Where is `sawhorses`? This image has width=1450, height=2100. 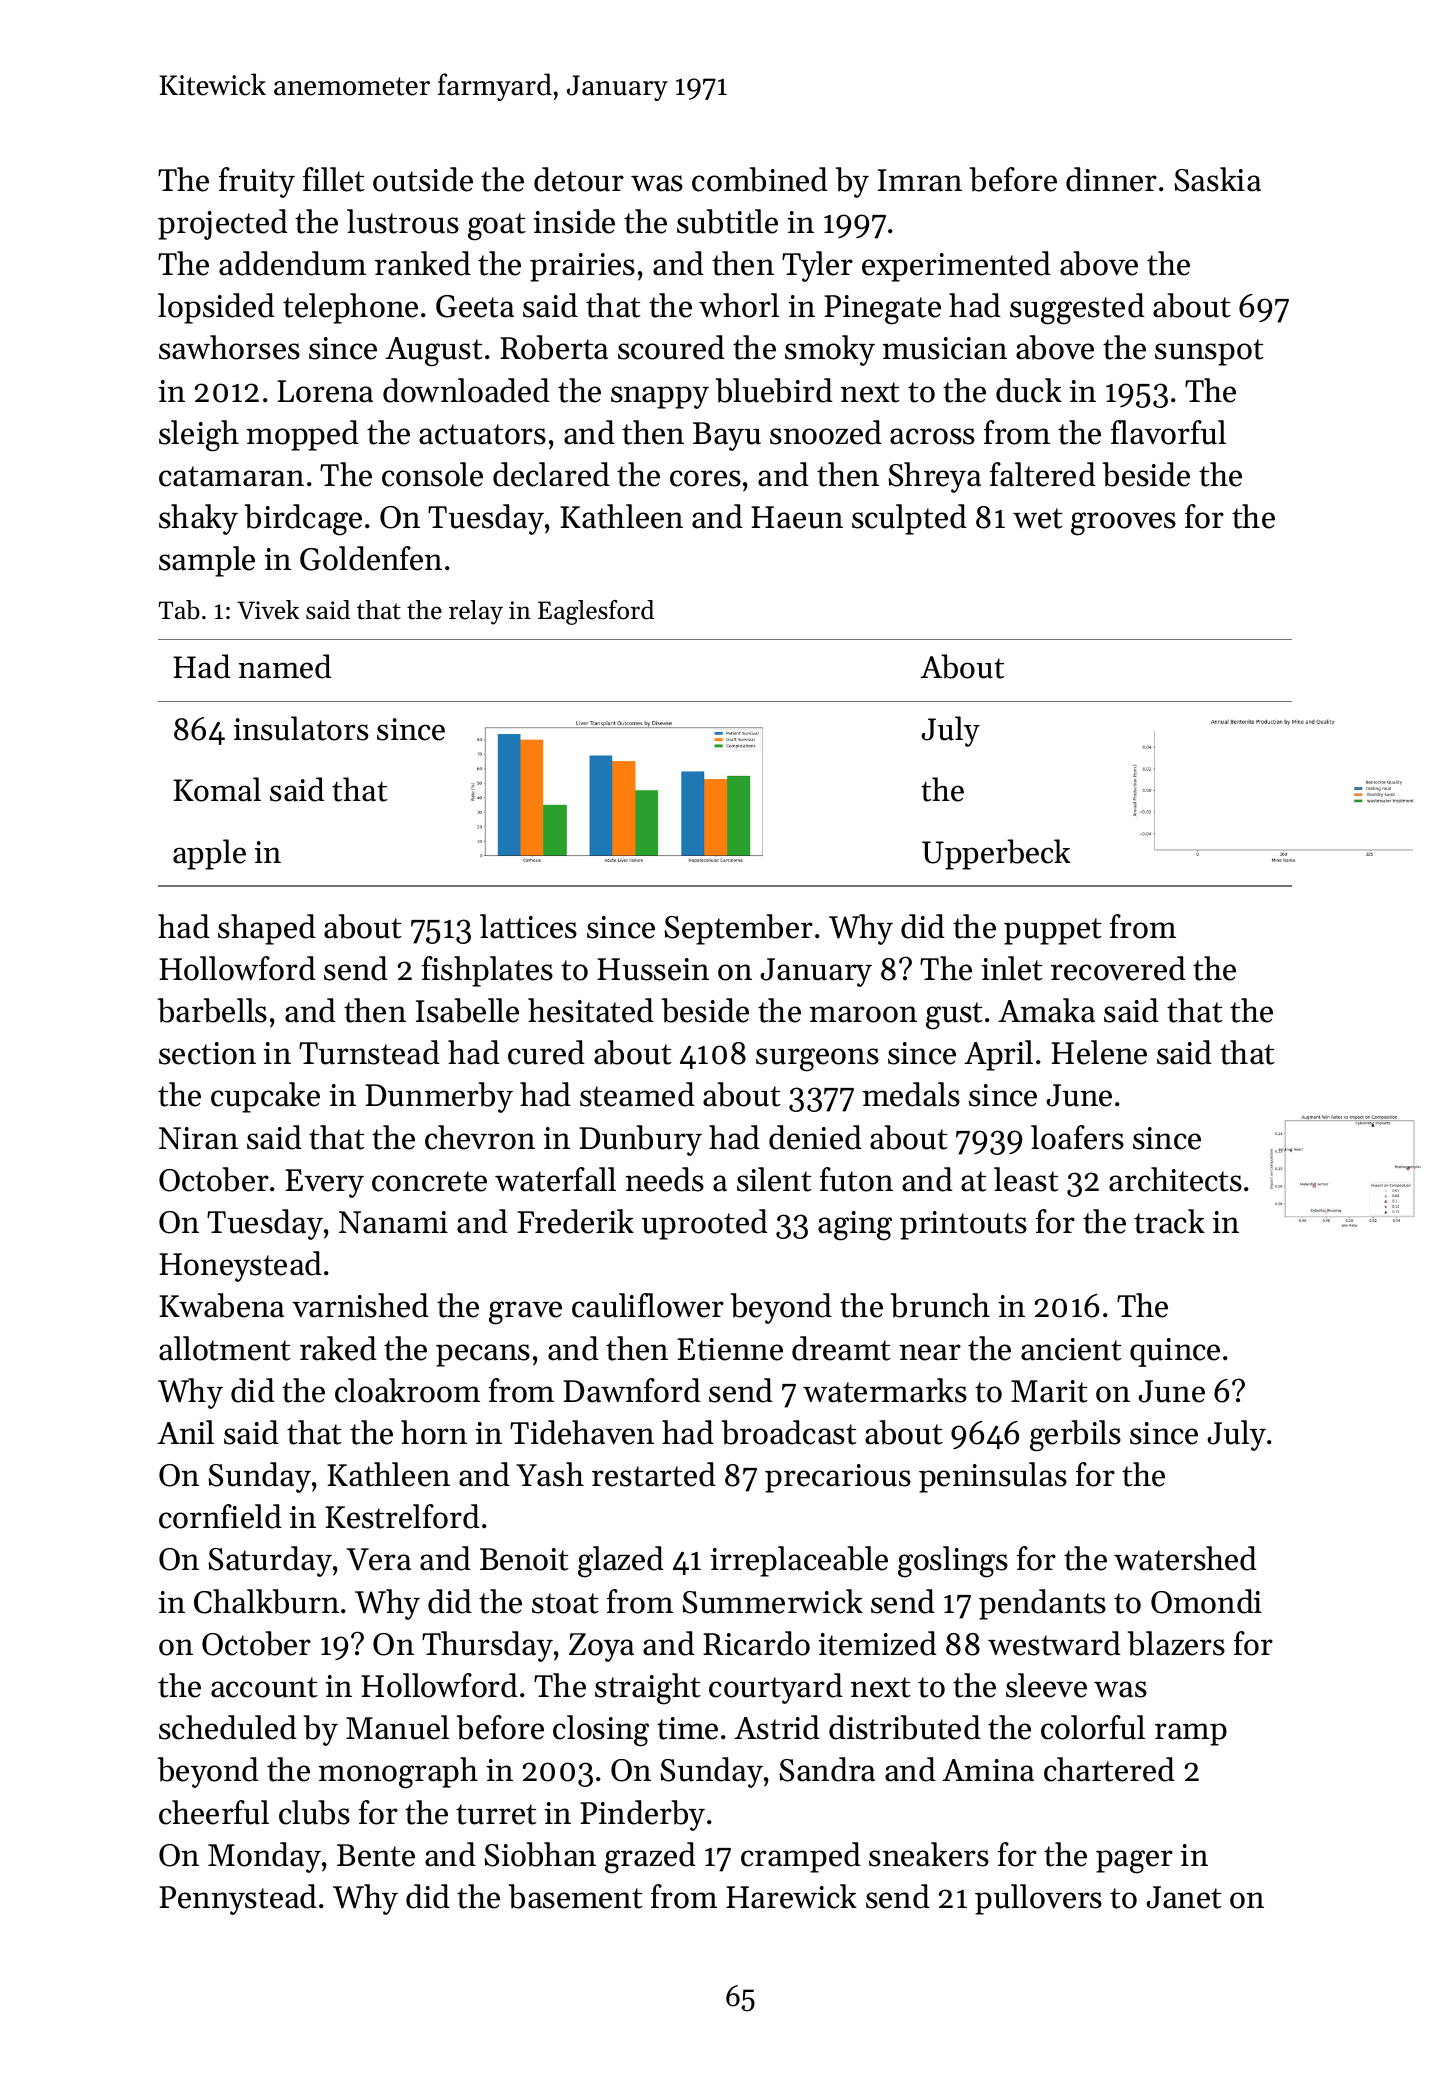 sawhorses is located at coordinates (229, 347).
